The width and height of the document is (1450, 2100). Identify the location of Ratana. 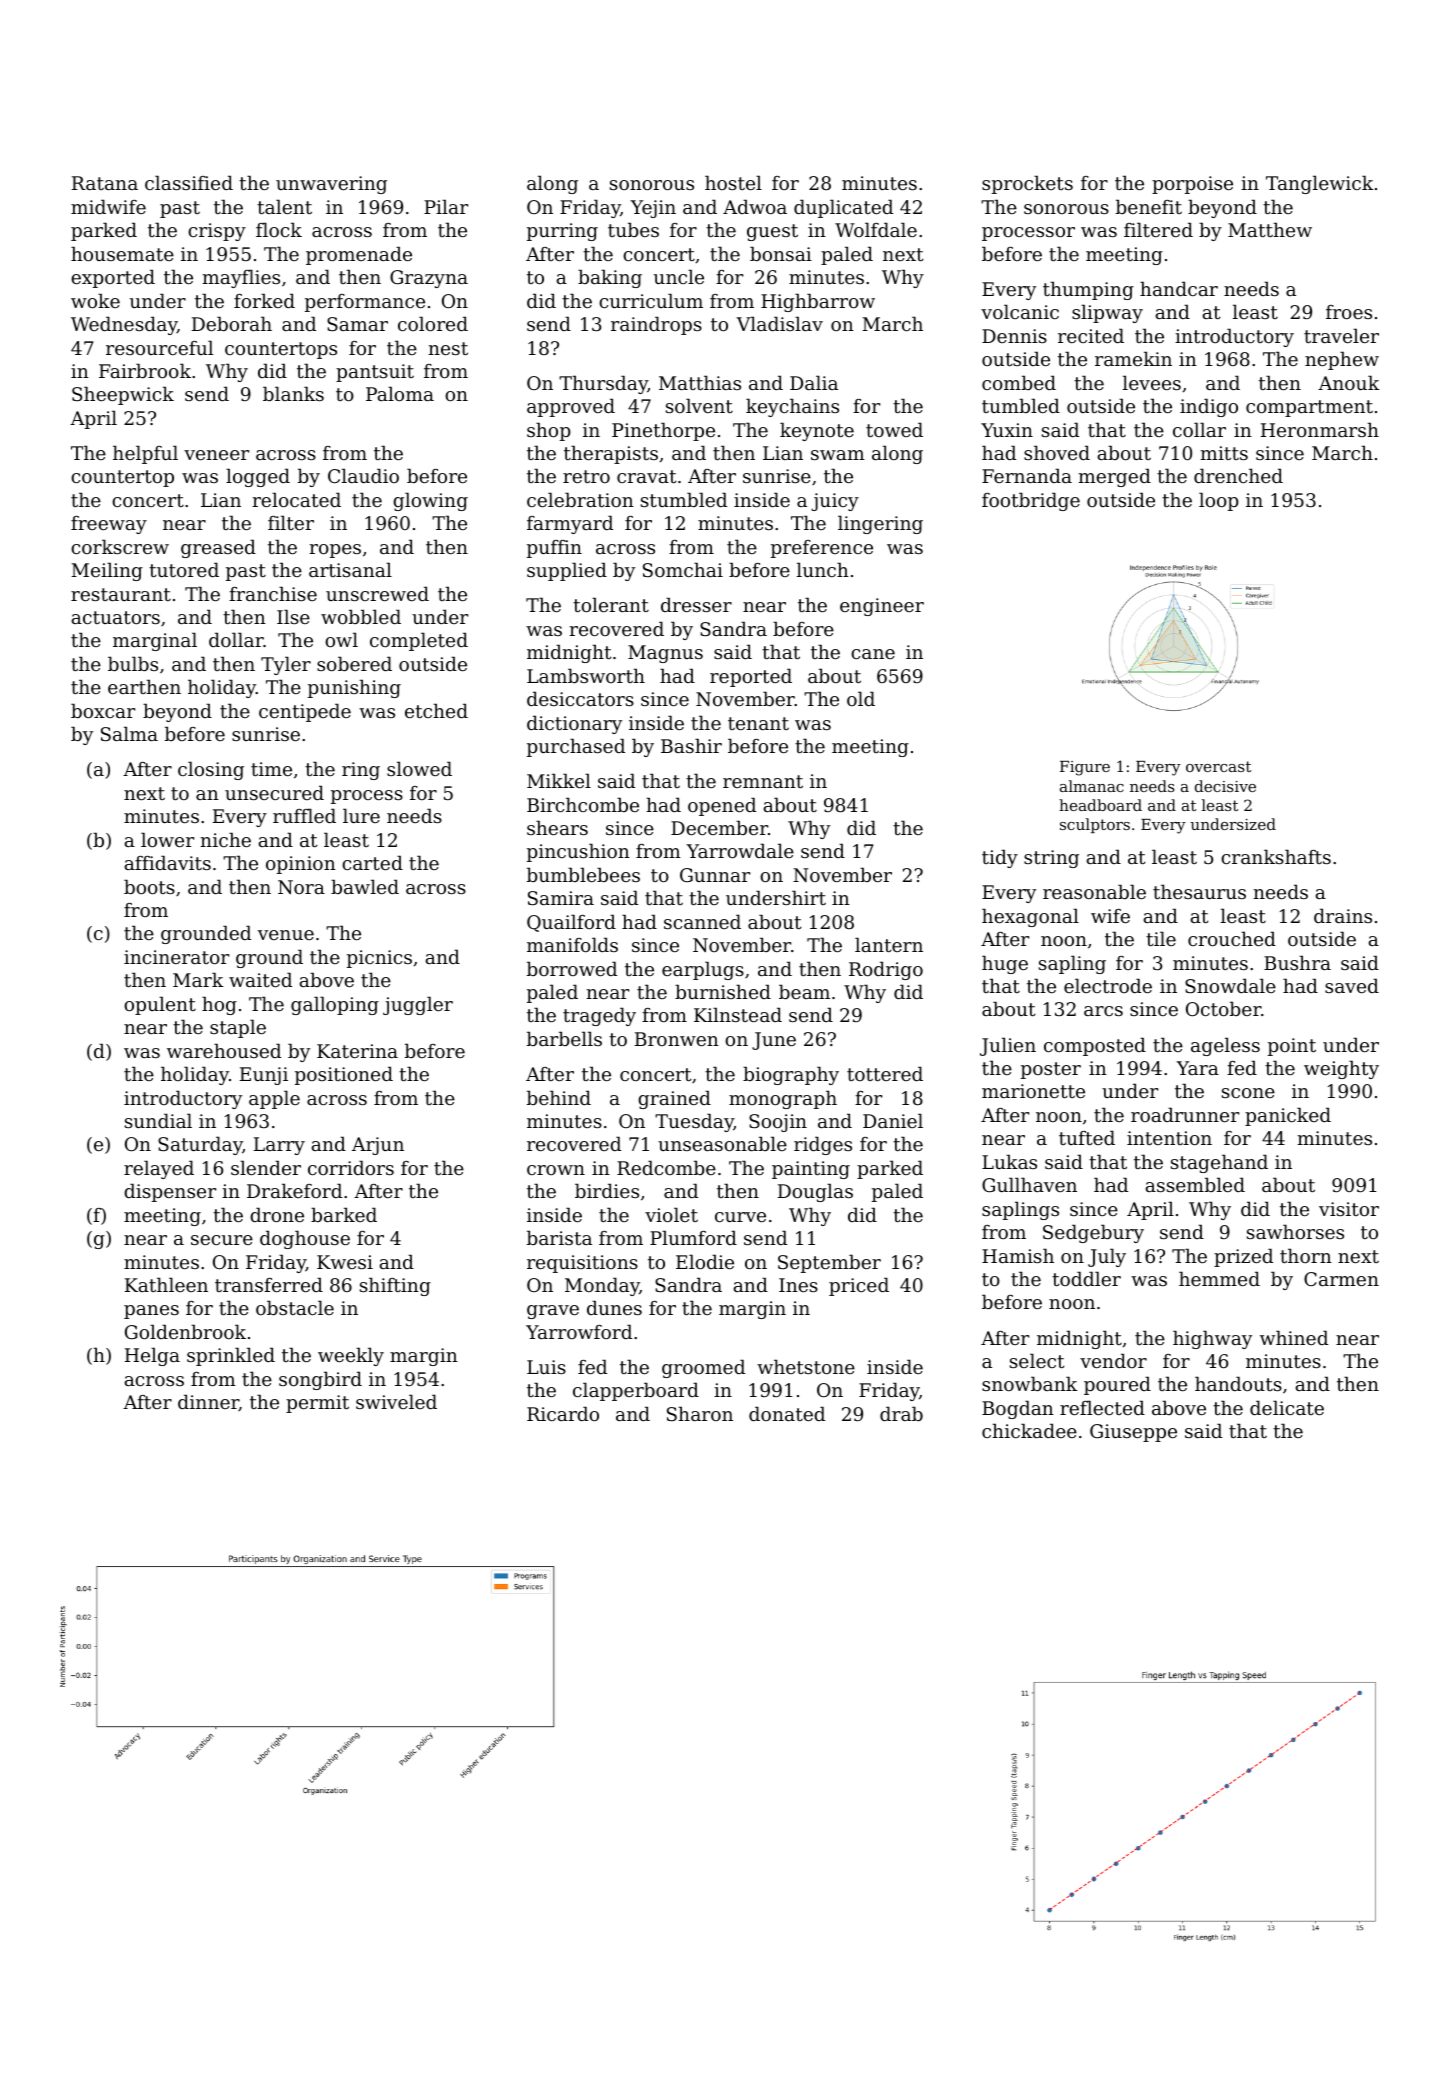
(105, 183).
